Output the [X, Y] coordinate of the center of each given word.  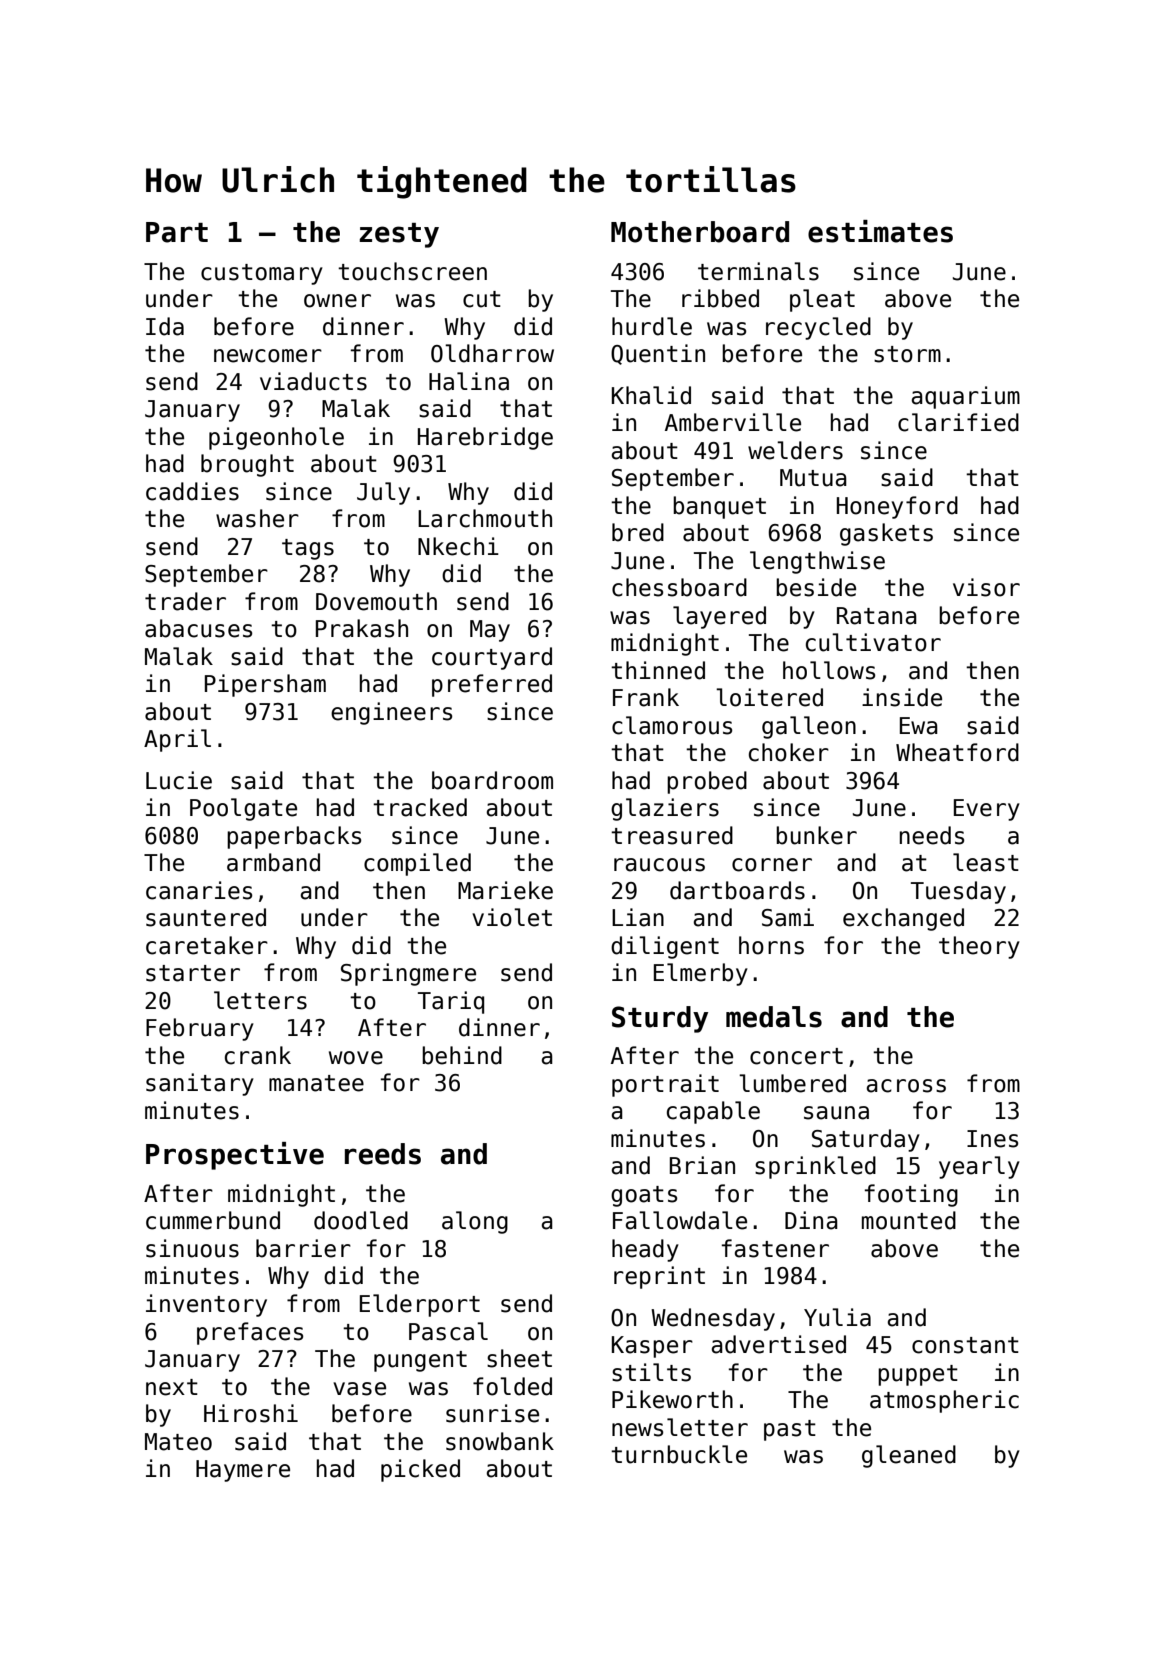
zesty [399, 235]
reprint [659, 1277]
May [490, 631]
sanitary [200, 1084]
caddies [192, 491]
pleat [822, 300]
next [172, 1387]
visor [986, 587]
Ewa [919, 726]
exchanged [903, 919]
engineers [391, 713]
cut [482, 299]
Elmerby [701, 974]
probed [707, 782]
